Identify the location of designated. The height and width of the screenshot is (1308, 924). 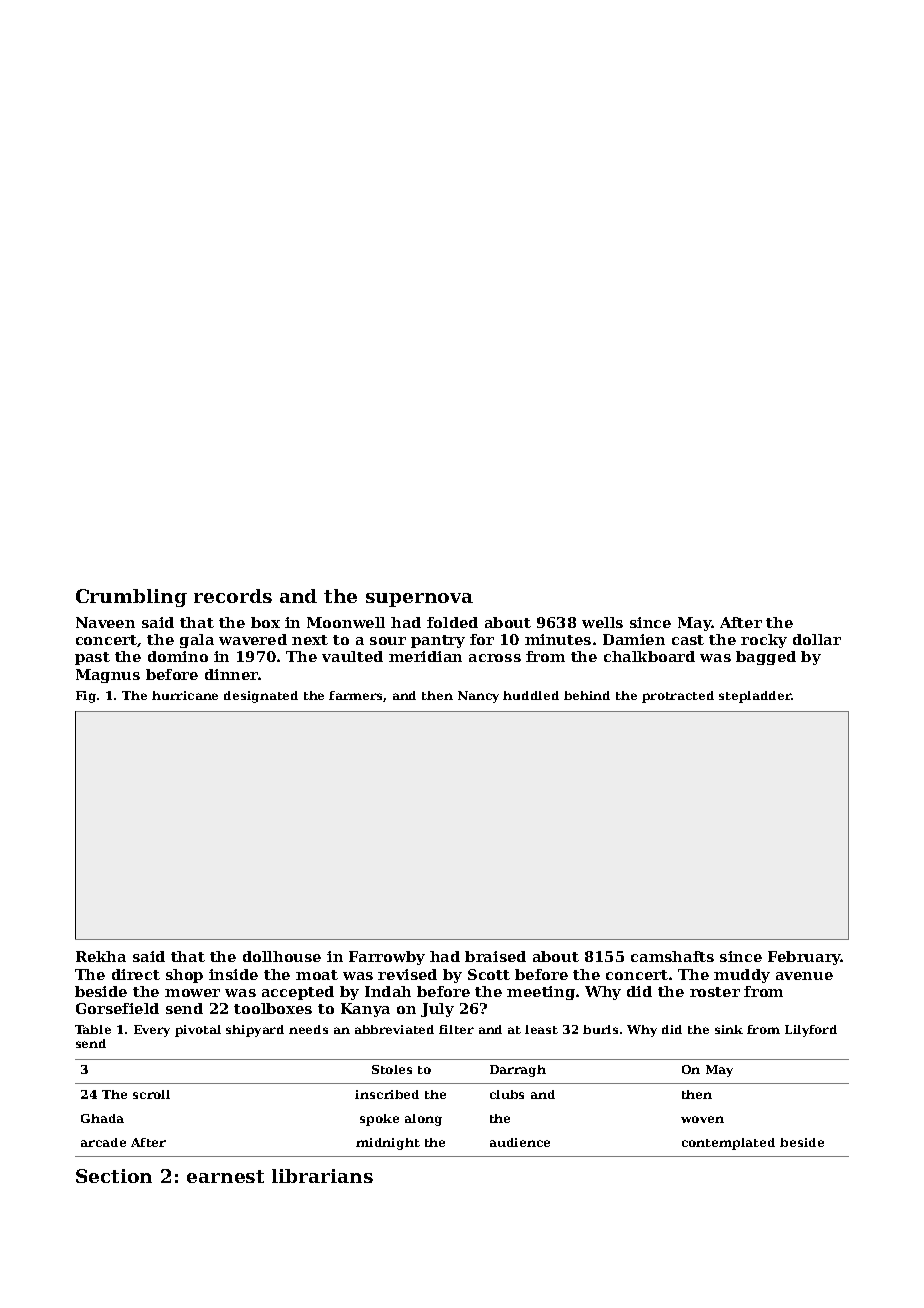
(261, 697).
